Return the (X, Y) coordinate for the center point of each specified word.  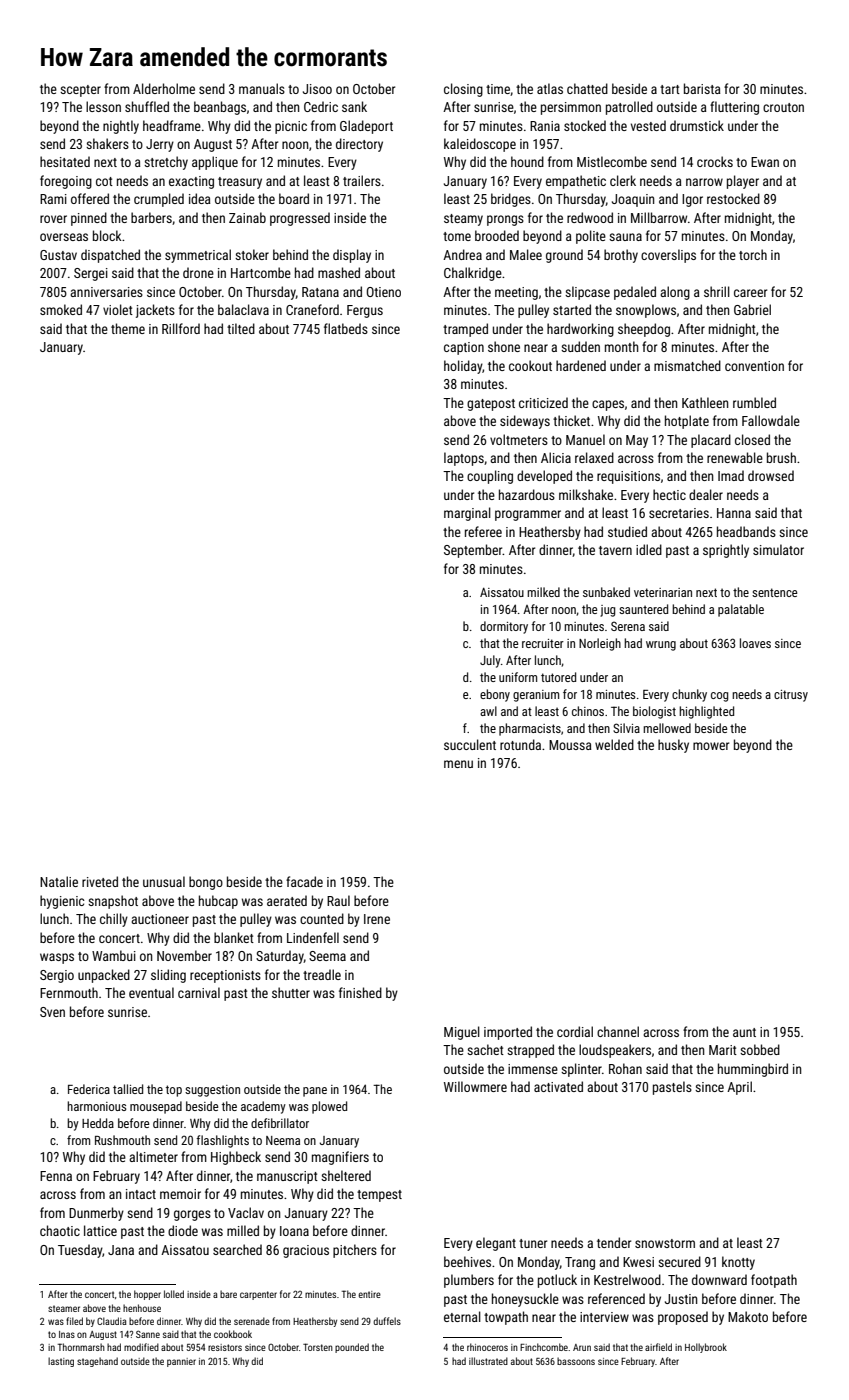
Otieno (384, 292)
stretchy (166, 163)
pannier (181, 1362)
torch (753, 254)
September (473, 551)
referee (483, 531)
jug (607, 611)
